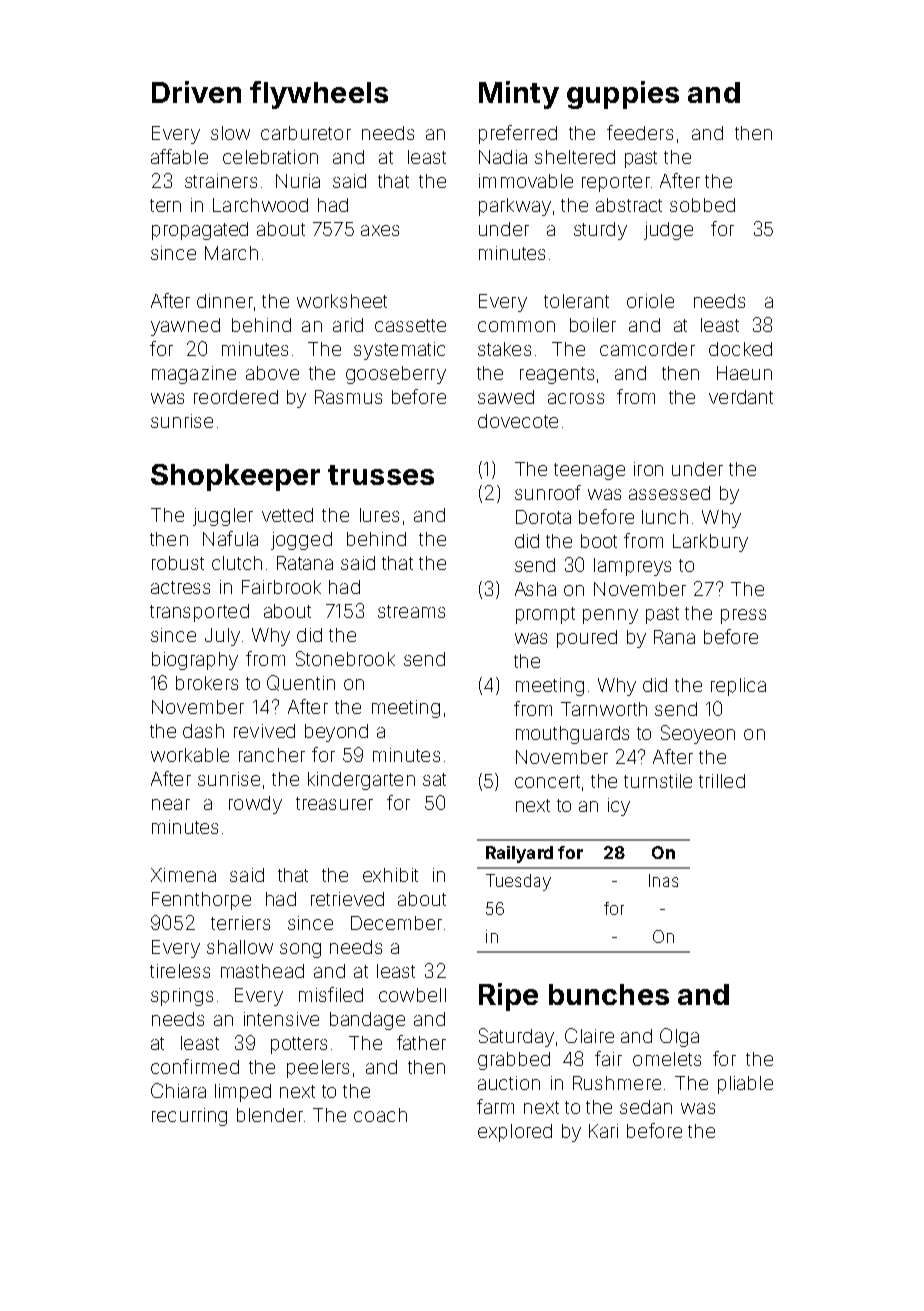  What do you see at coordinates (518, 421) in the document?
I see `dovecote` at bounding box center [518, 421].
